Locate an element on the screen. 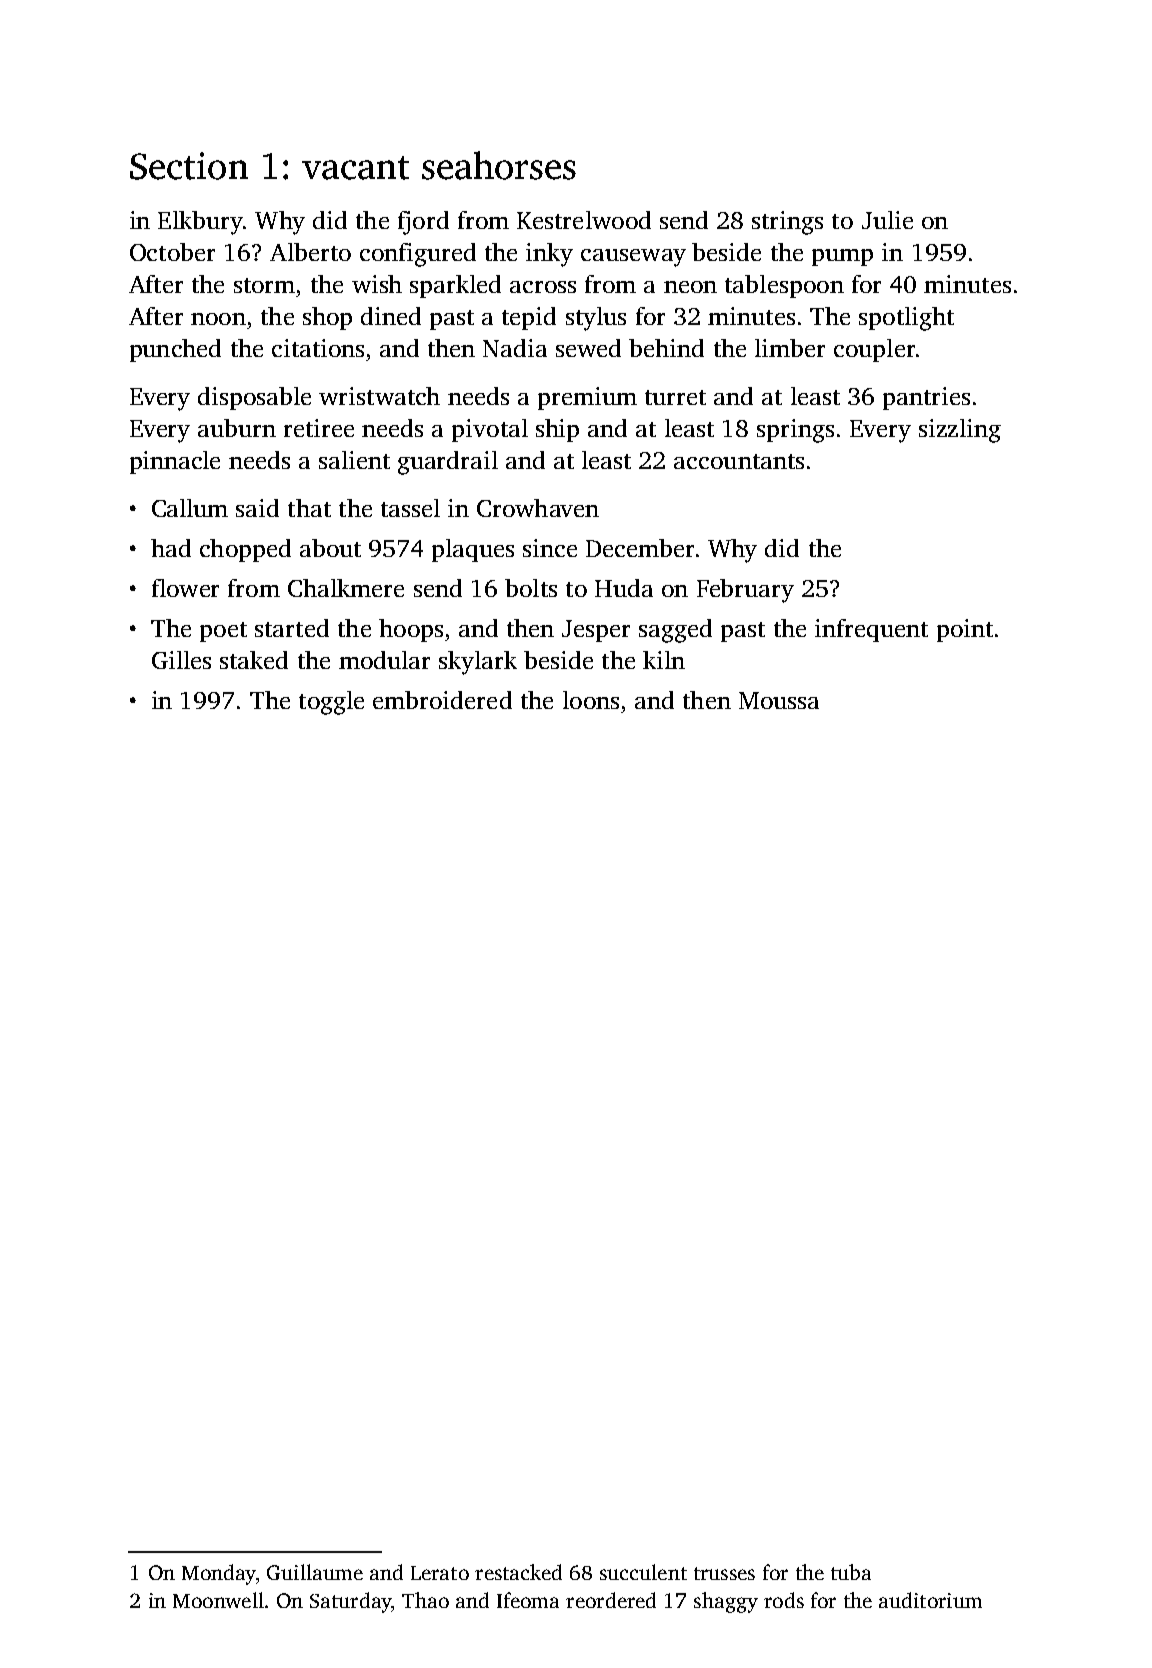  toggle is located at coordinates (331, 703).
